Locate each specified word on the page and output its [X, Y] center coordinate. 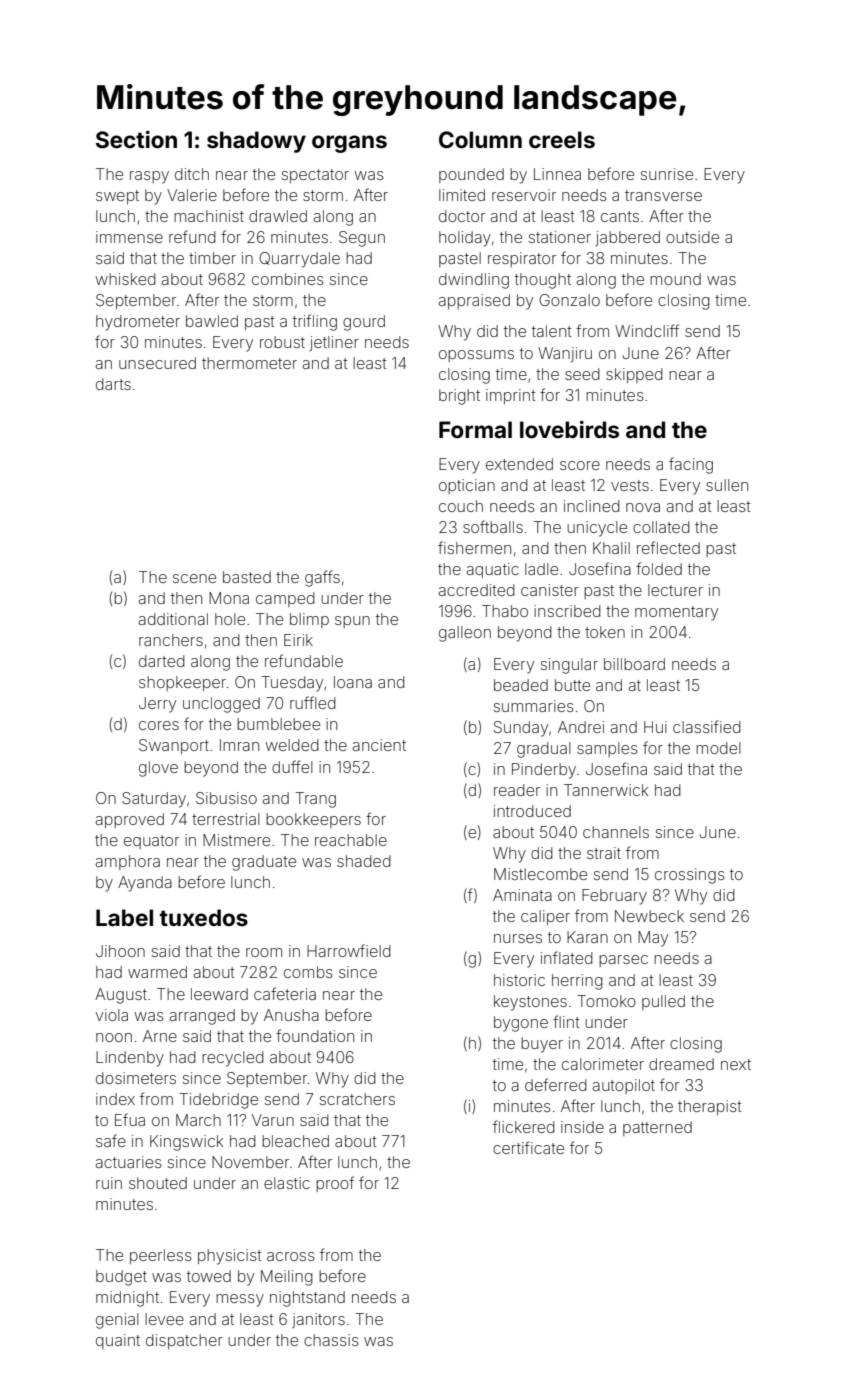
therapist [709, 1107]
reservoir [524, 195]
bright [459, 397]
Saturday [154, 800]
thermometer [249, 363]
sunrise [667, 174]
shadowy [256, 142]
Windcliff [647, 330]
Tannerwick [606, 790]
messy [240, 1300]
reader [517, 790]
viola [112, 1015]
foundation [315, 1035]
